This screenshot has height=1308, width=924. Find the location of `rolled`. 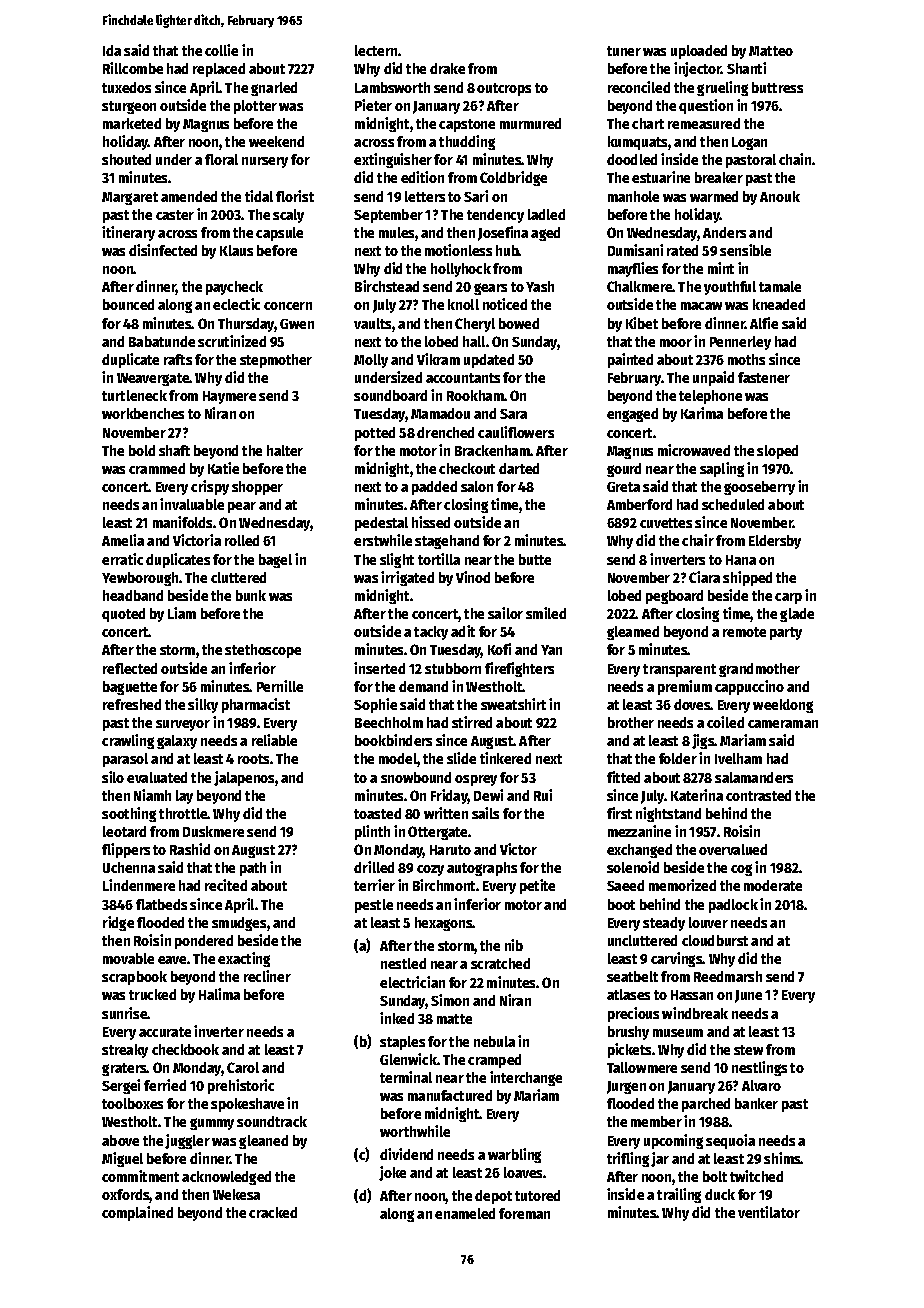

rolled is located at coordinates (242, 540).
